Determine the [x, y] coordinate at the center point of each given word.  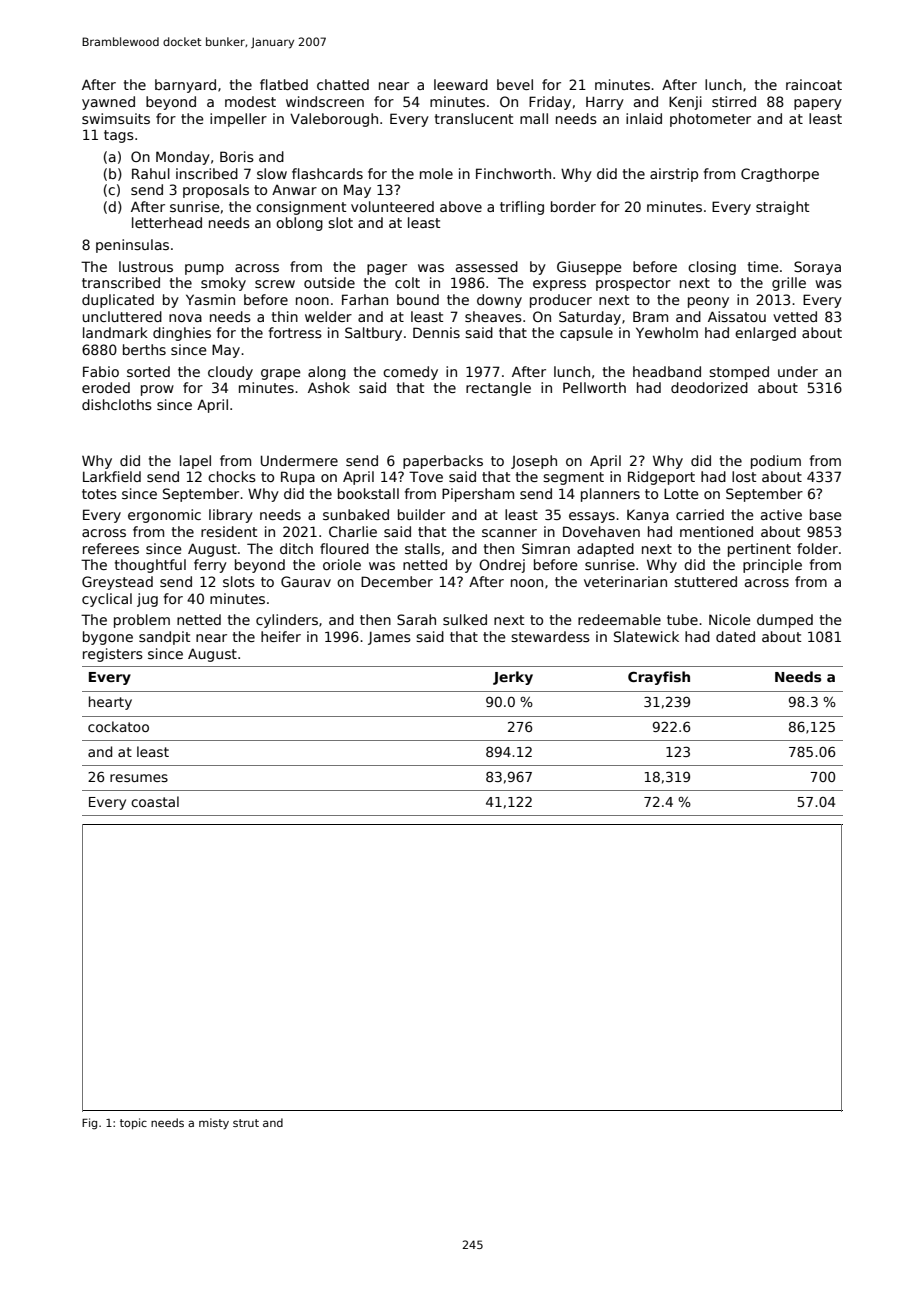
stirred [734, 101]
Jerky [513, 678]
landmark [115, 332]
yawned [108, 103]
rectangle [498, 389]
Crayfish [659, 678]
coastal [155, 801]
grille [789, 284]
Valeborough [334, 120]
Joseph [534, 462]
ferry [210, 566]
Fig [89, 1124]
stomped [739, 373]
